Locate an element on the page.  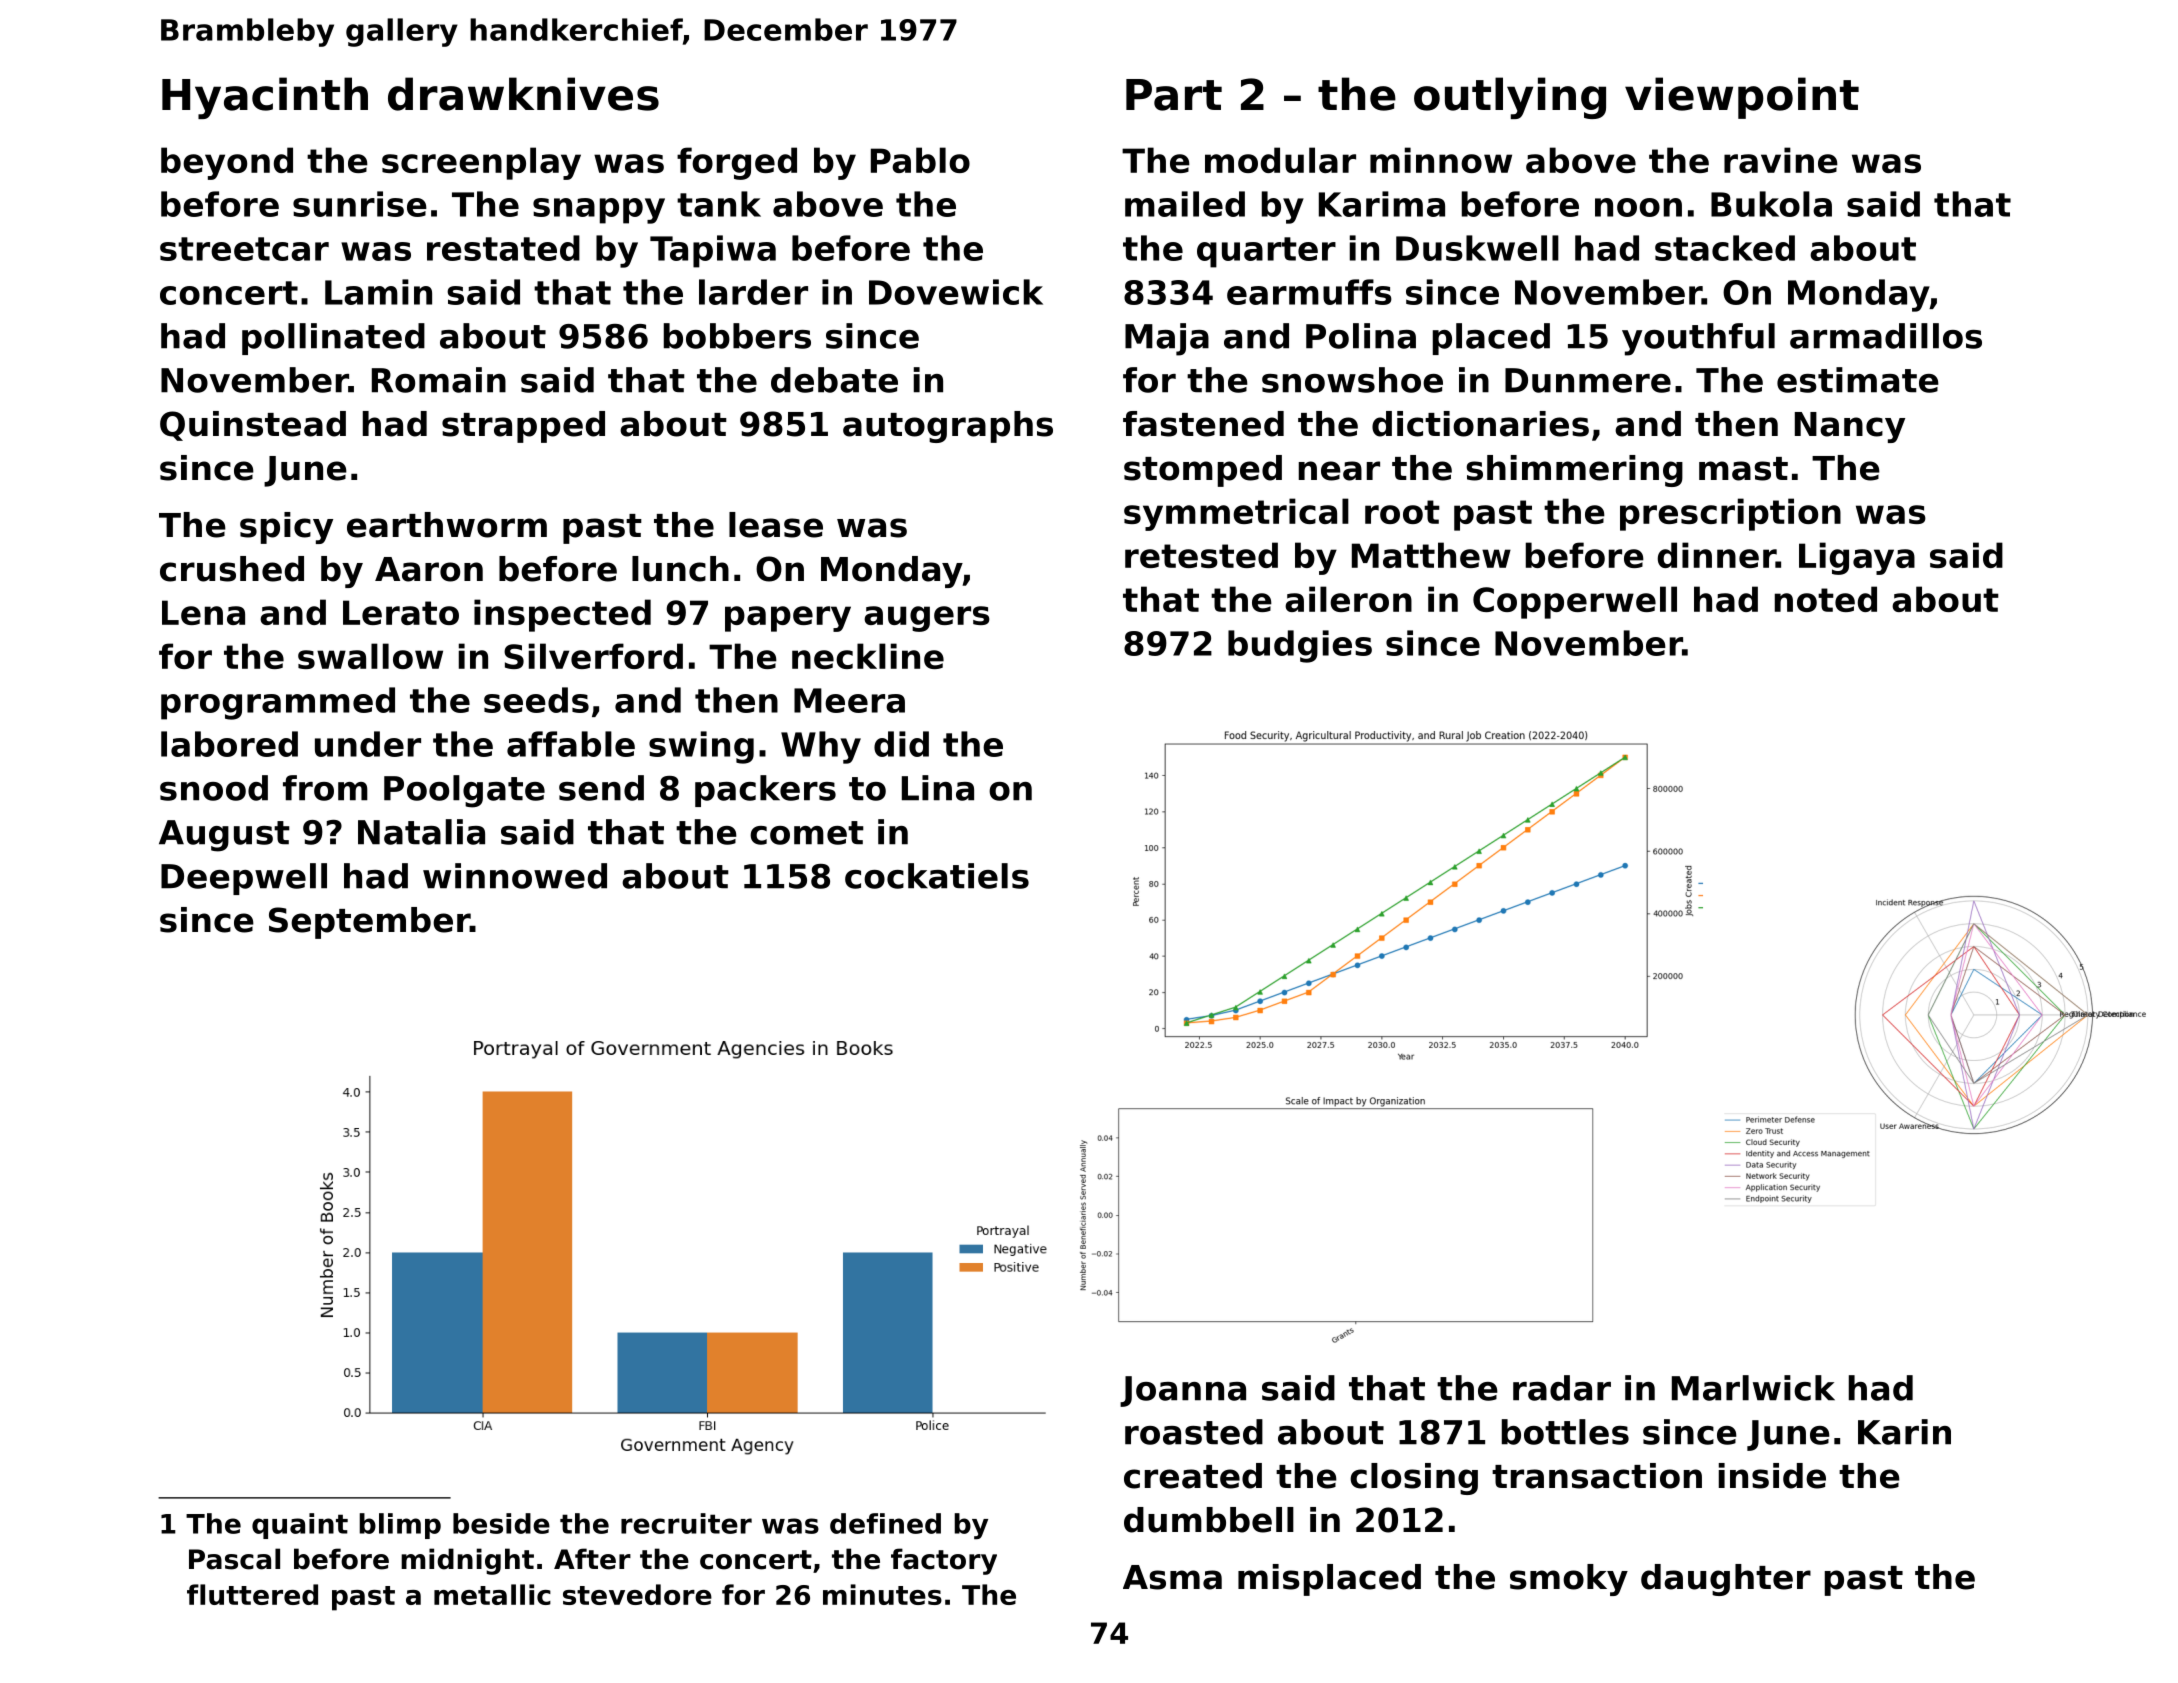
smoky is located at coordinates (1569, 1580).
